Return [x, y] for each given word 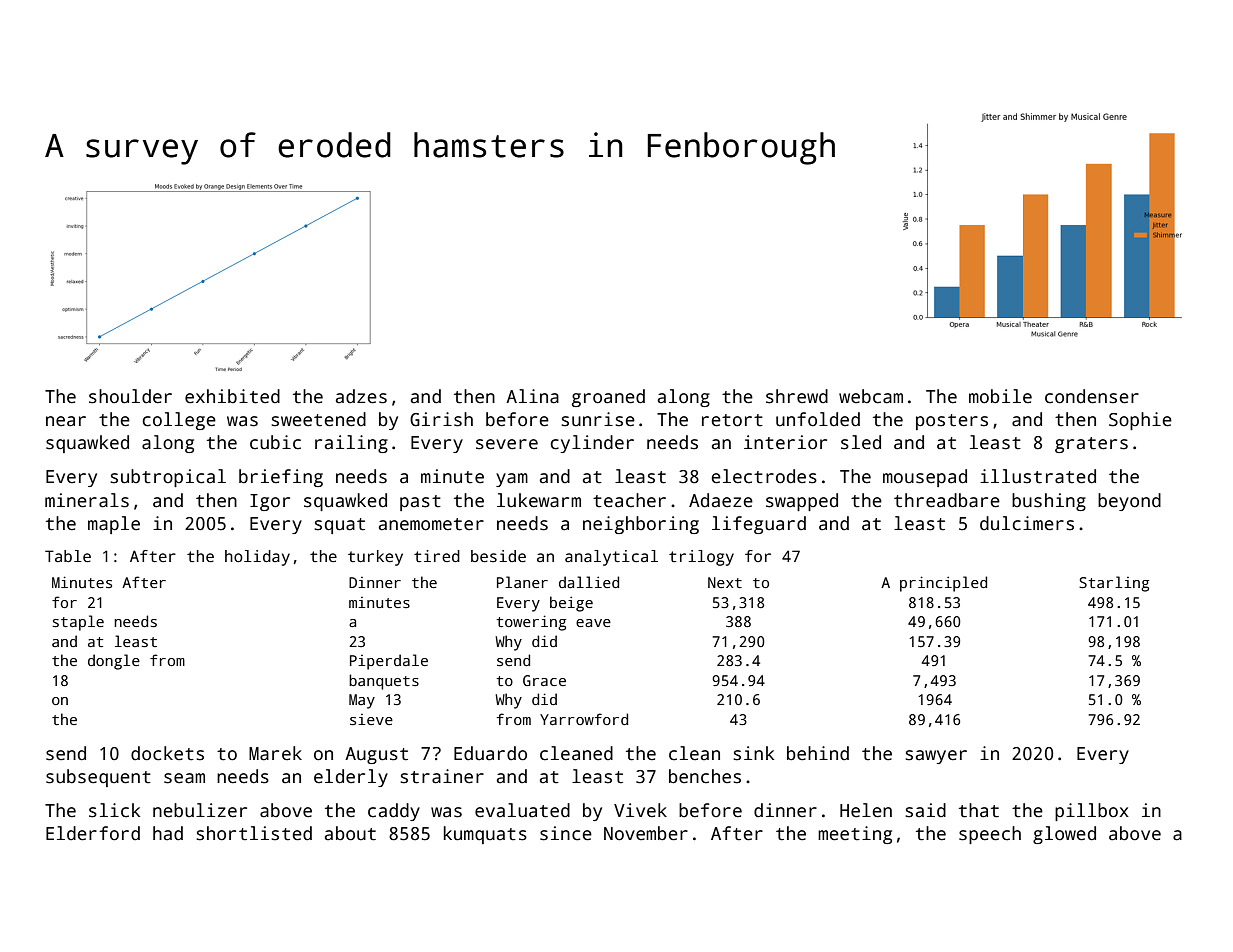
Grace [544, 680]
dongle [114, 662]
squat [340, 526]
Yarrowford [584, 719]
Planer [522, 582]
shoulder [130, 396]
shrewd [797, 396]
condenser [1092, 396]
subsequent [98, 778]
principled [943, 584]
